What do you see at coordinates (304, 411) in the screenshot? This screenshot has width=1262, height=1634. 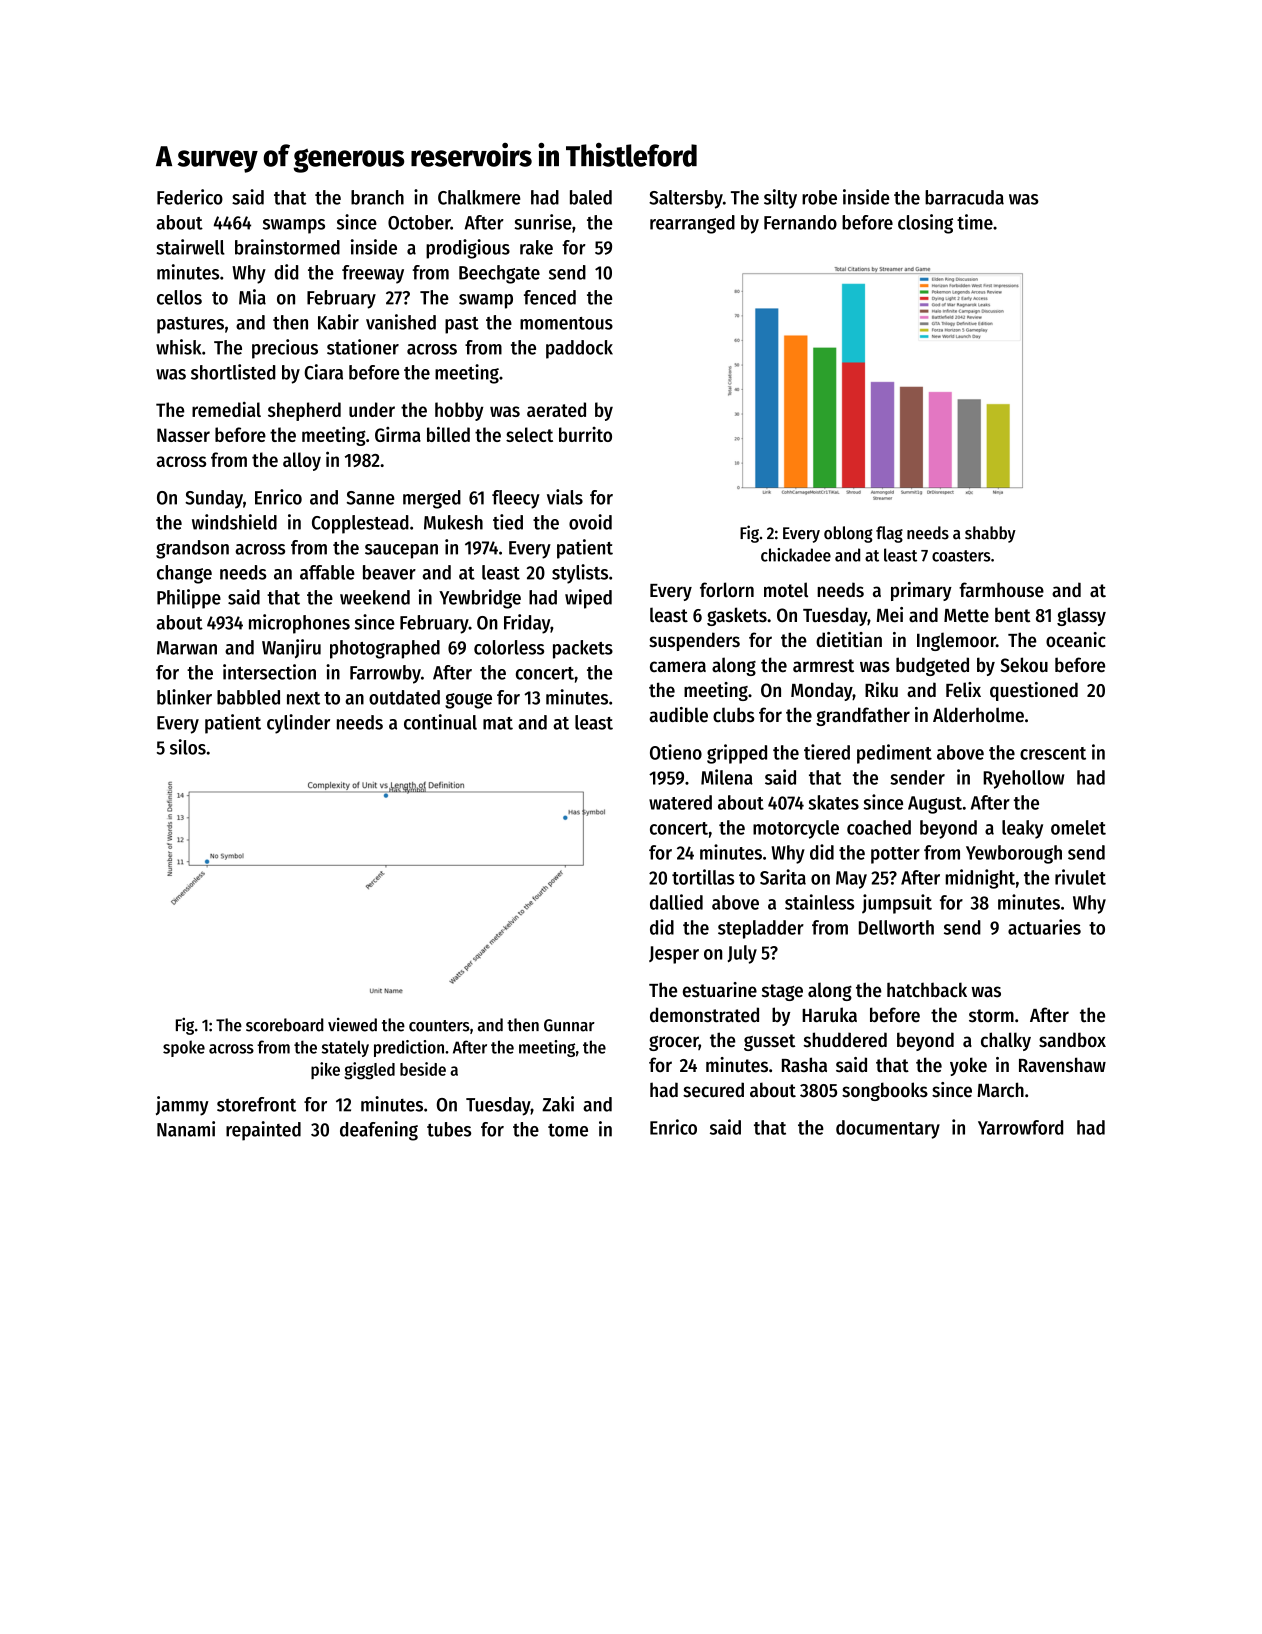 I see `shepherd` at bounding box center [304, 411].
